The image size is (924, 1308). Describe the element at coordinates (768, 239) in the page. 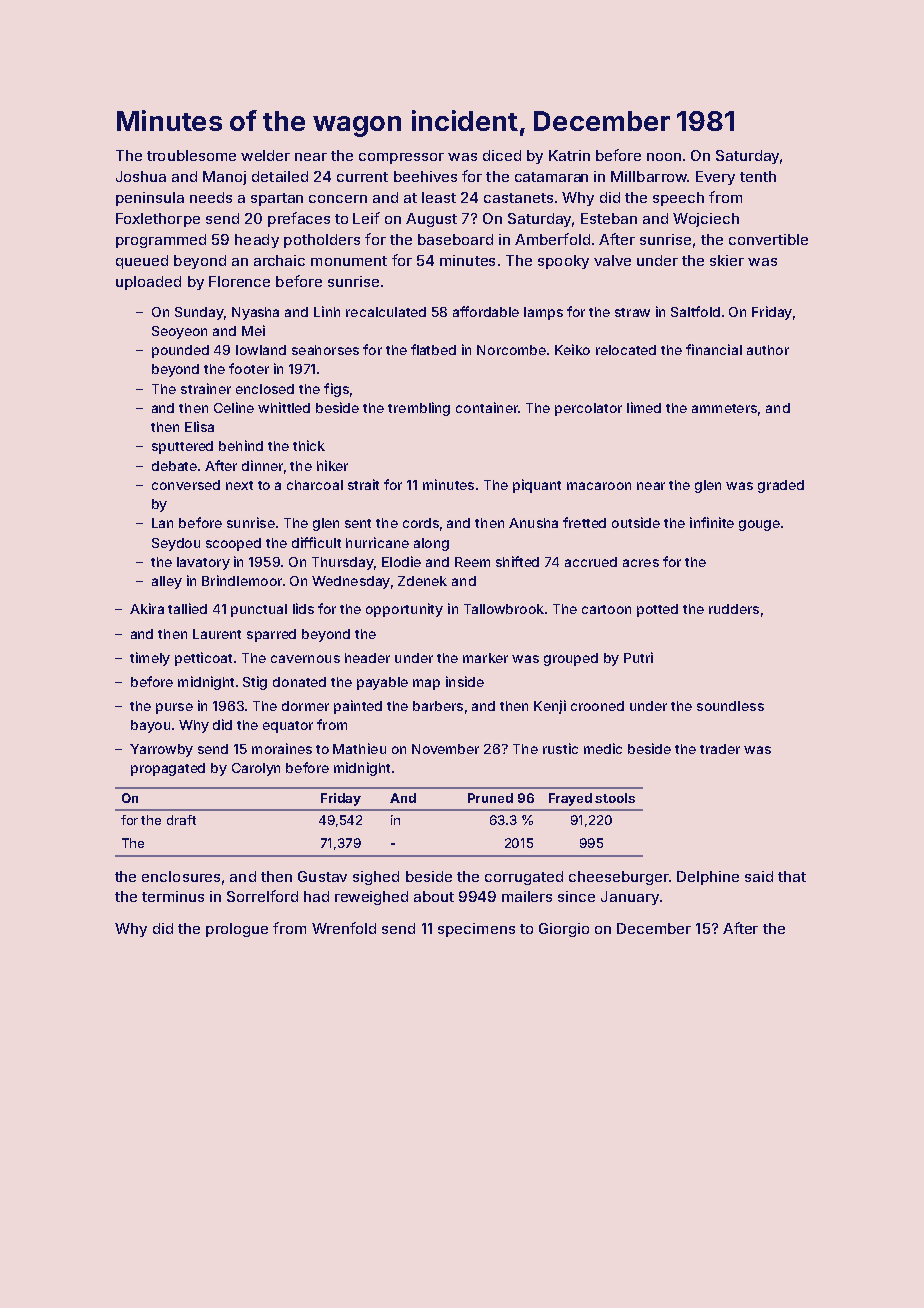

I see `convertible` at that location.
